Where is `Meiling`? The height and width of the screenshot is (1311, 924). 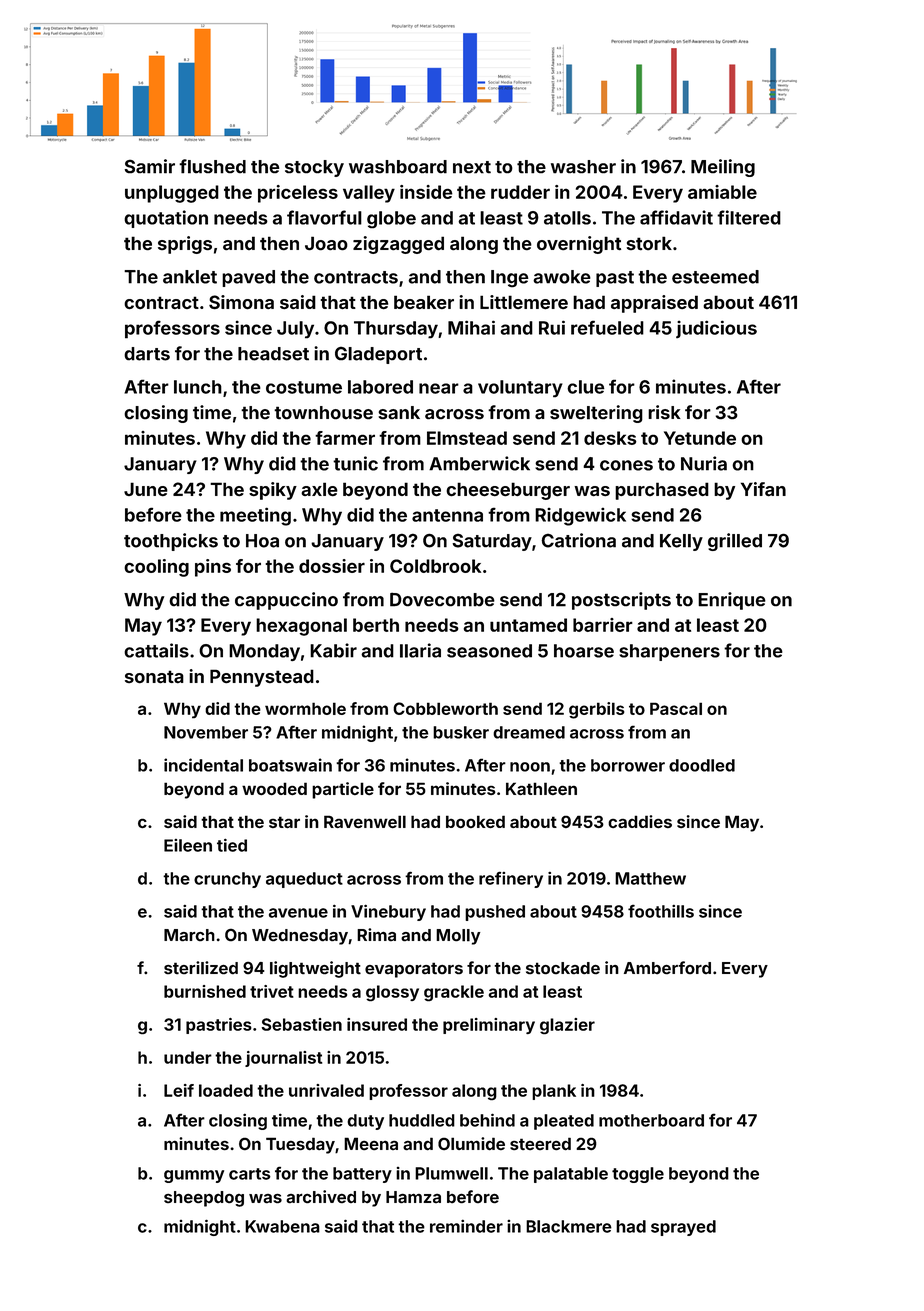 Meiling is located at coordinates (723, 168).
